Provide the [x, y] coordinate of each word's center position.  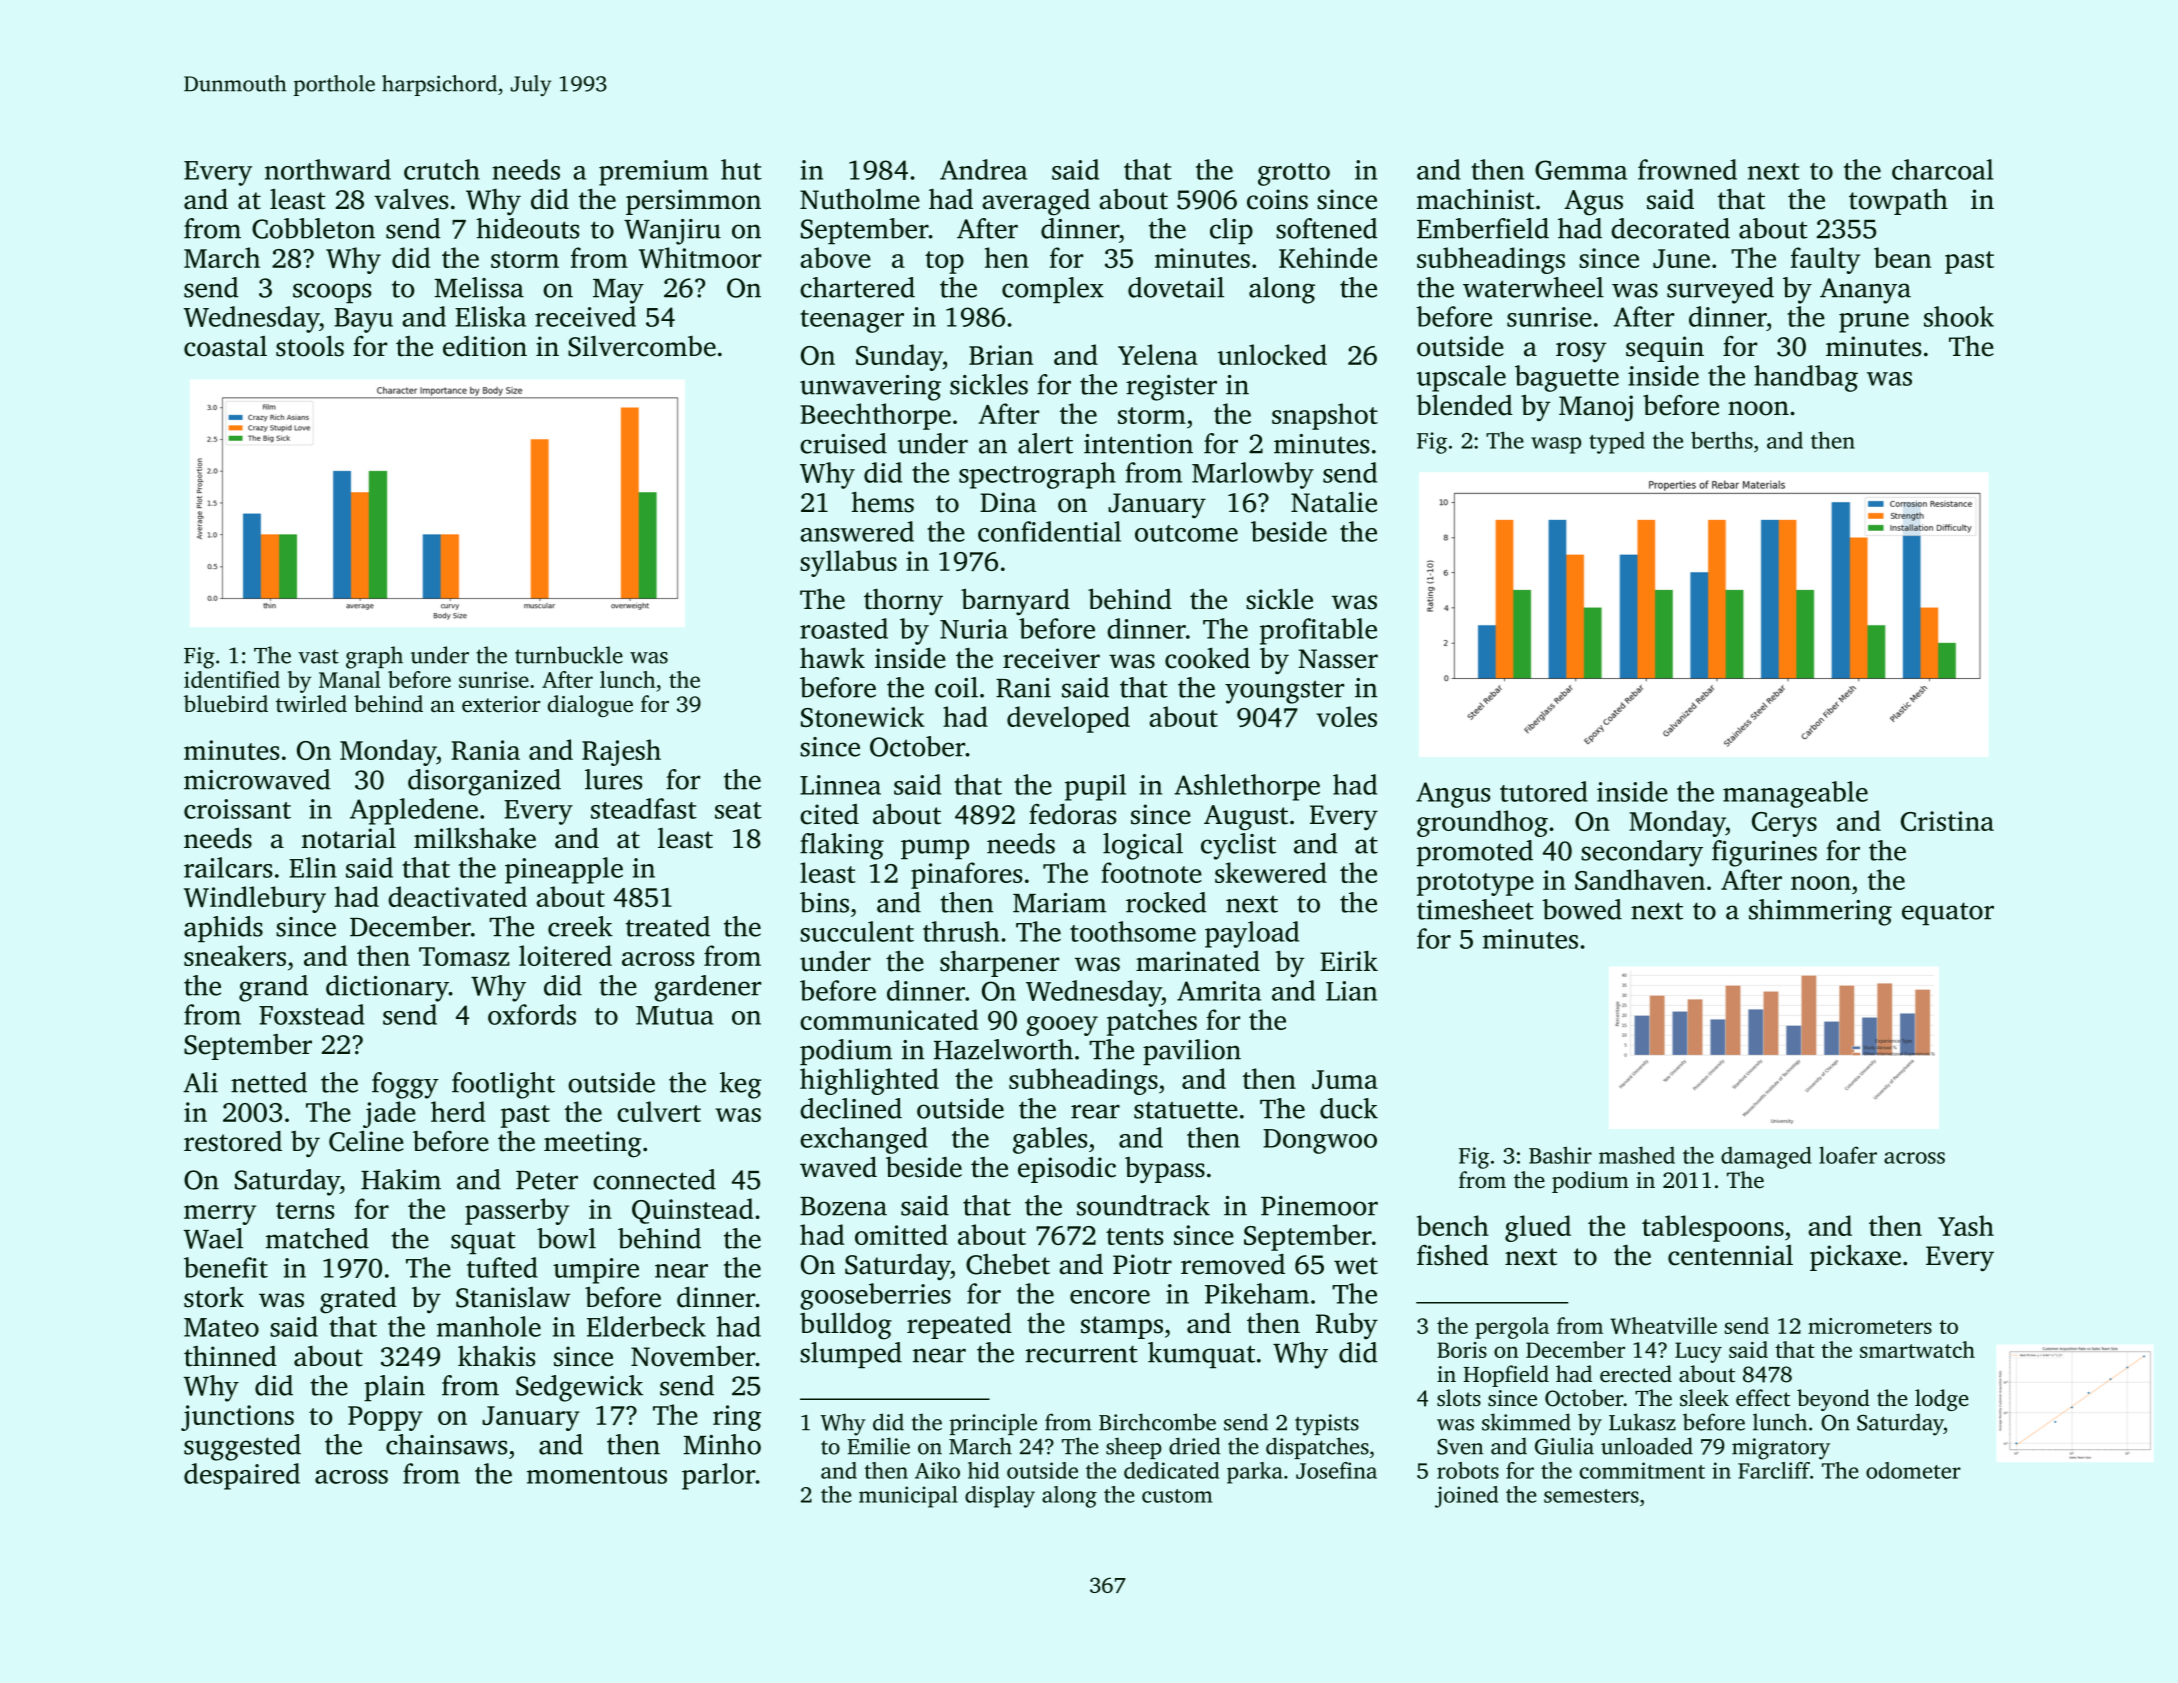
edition [485, 346]
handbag [1806, 378]
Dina [1008, 502]
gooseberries [875, 1296]
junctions [237, 1418]
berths [1722, 440]
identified [232, 679]
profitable [1318, 631]
